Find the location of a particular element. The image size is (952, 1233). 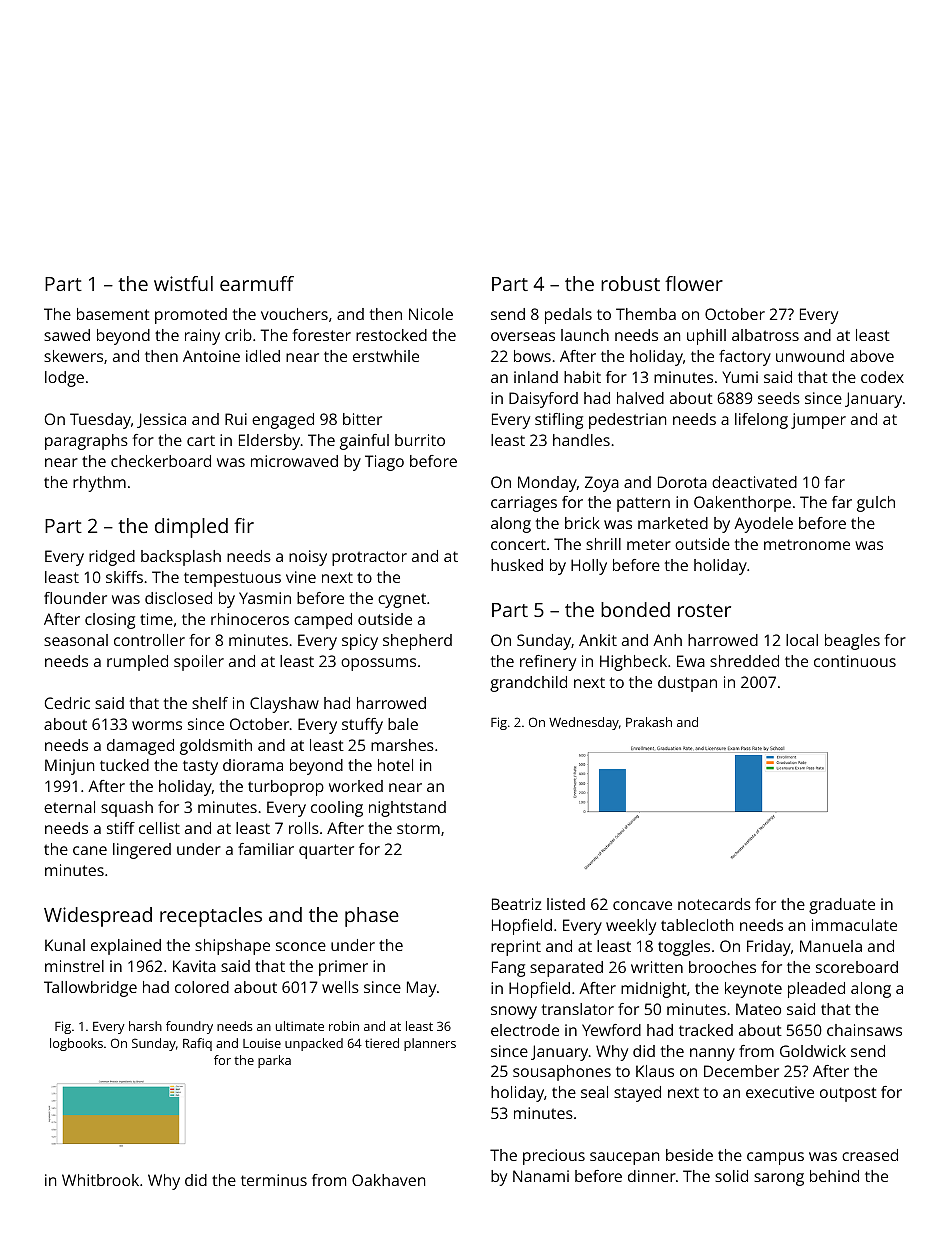

sousaphones is located at coordinates (562, 1073).
